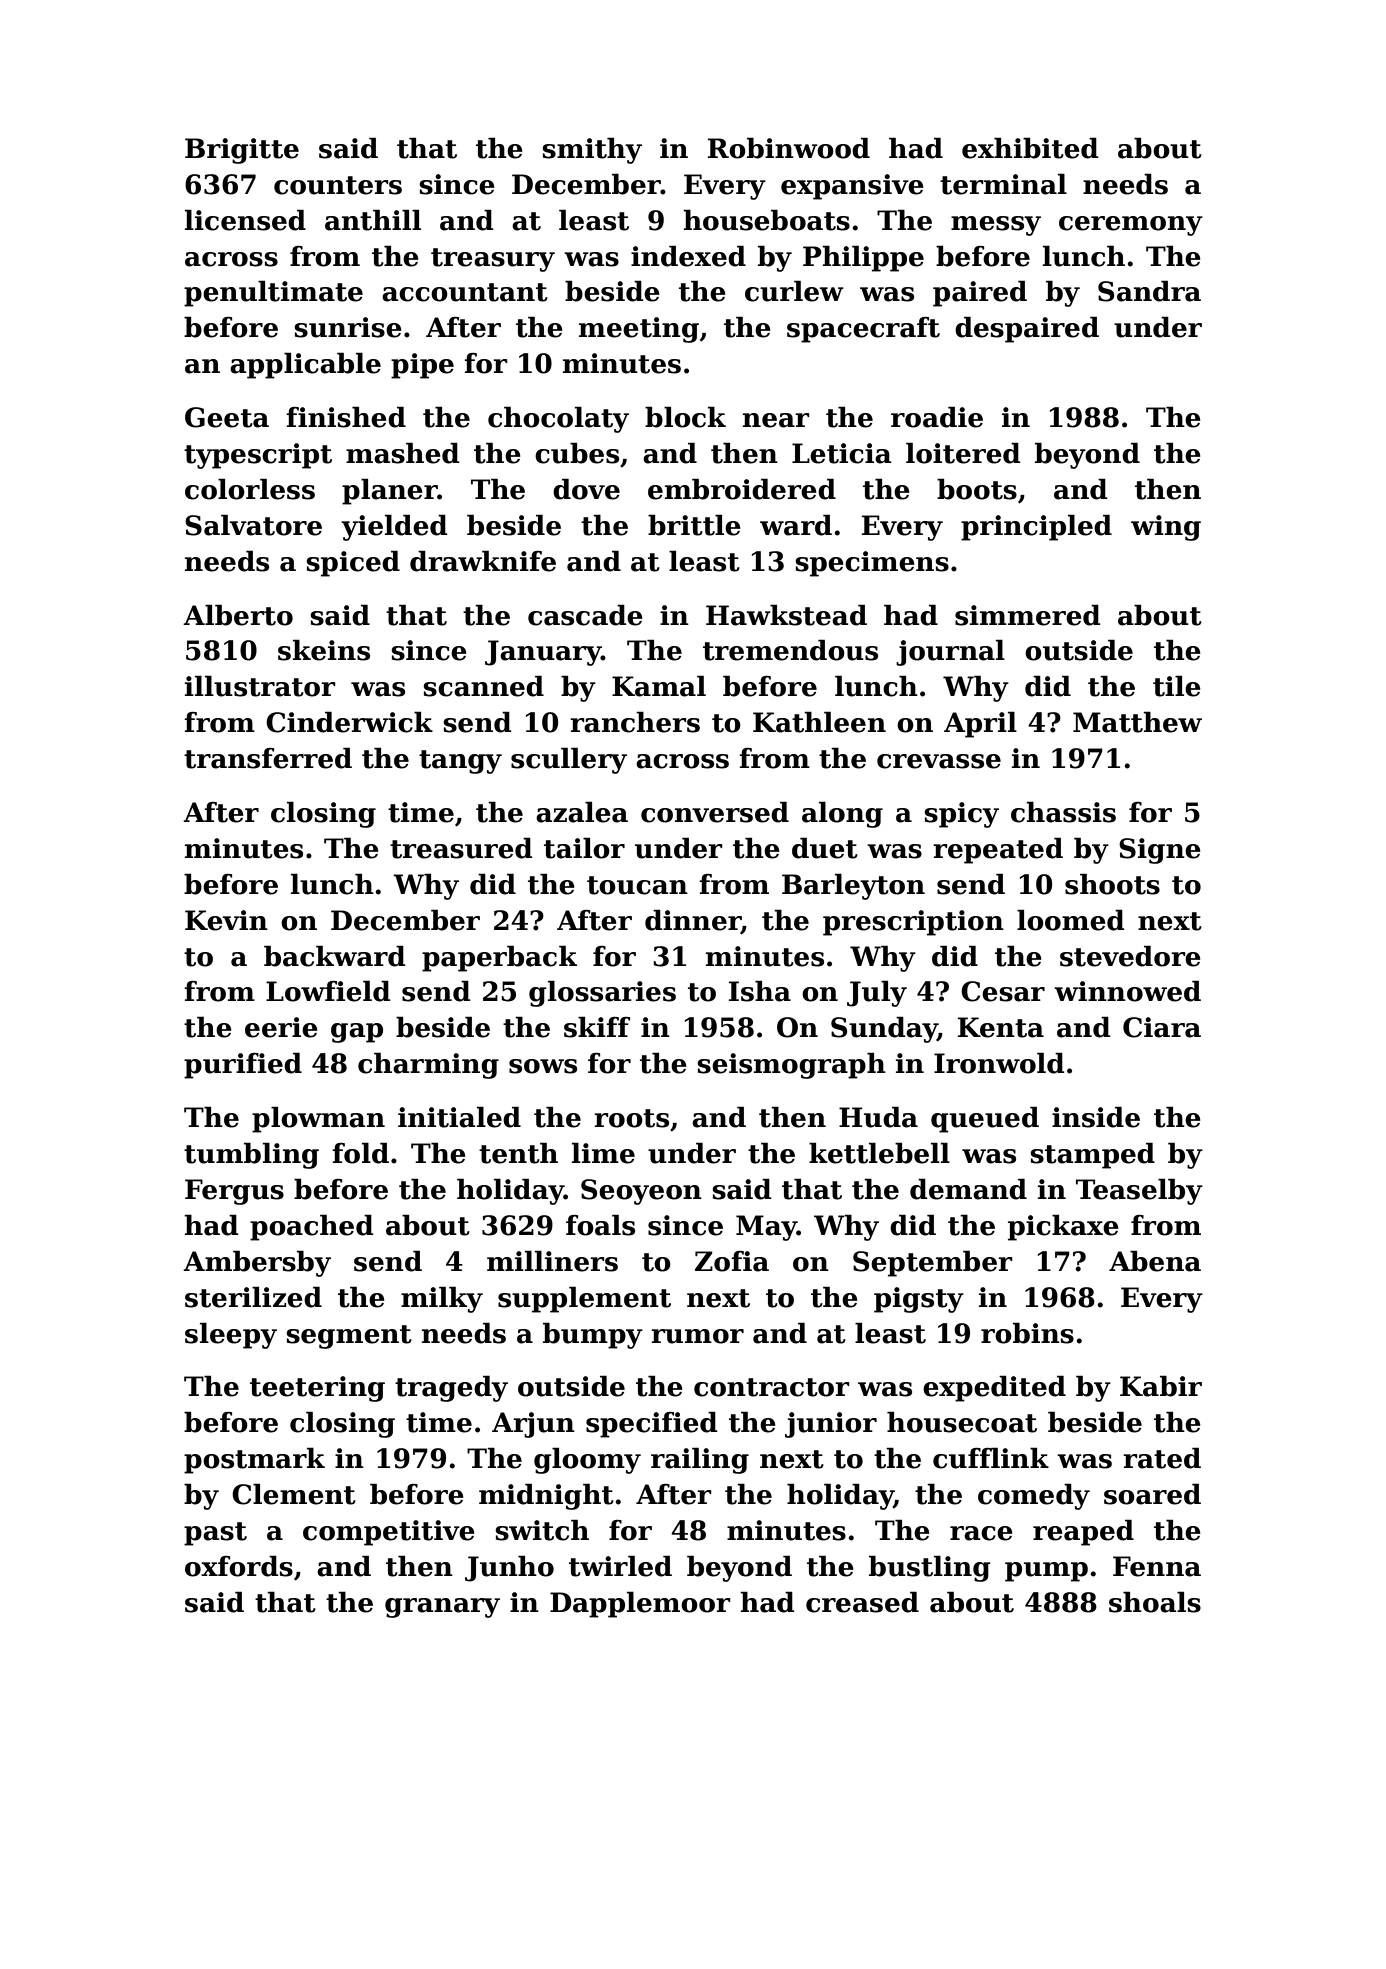 The image size is (1386, 1969). I want to click on tile, so click(1177, 686).
